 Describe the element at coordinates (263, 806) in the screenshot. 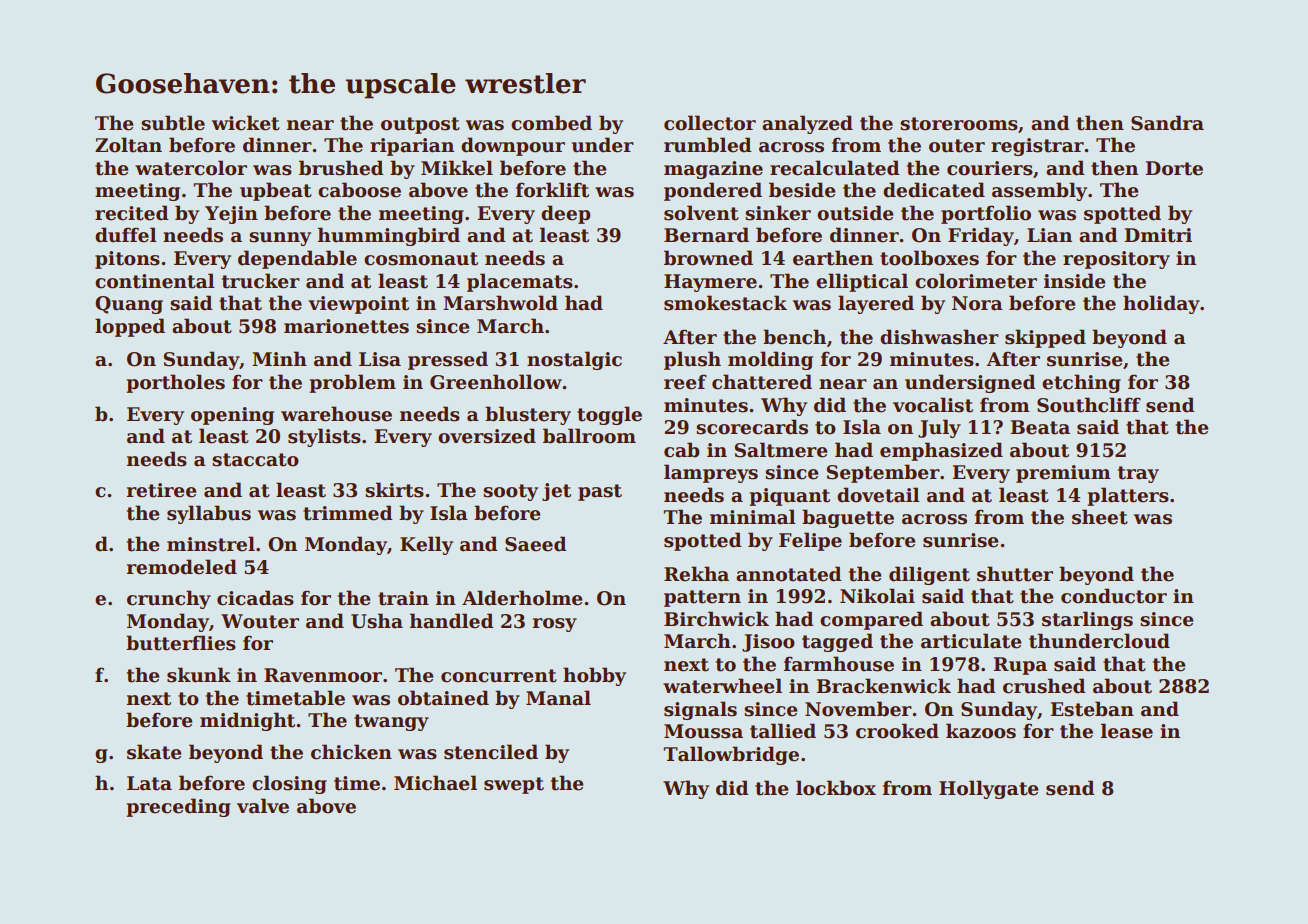

I see `valve` at that location.
